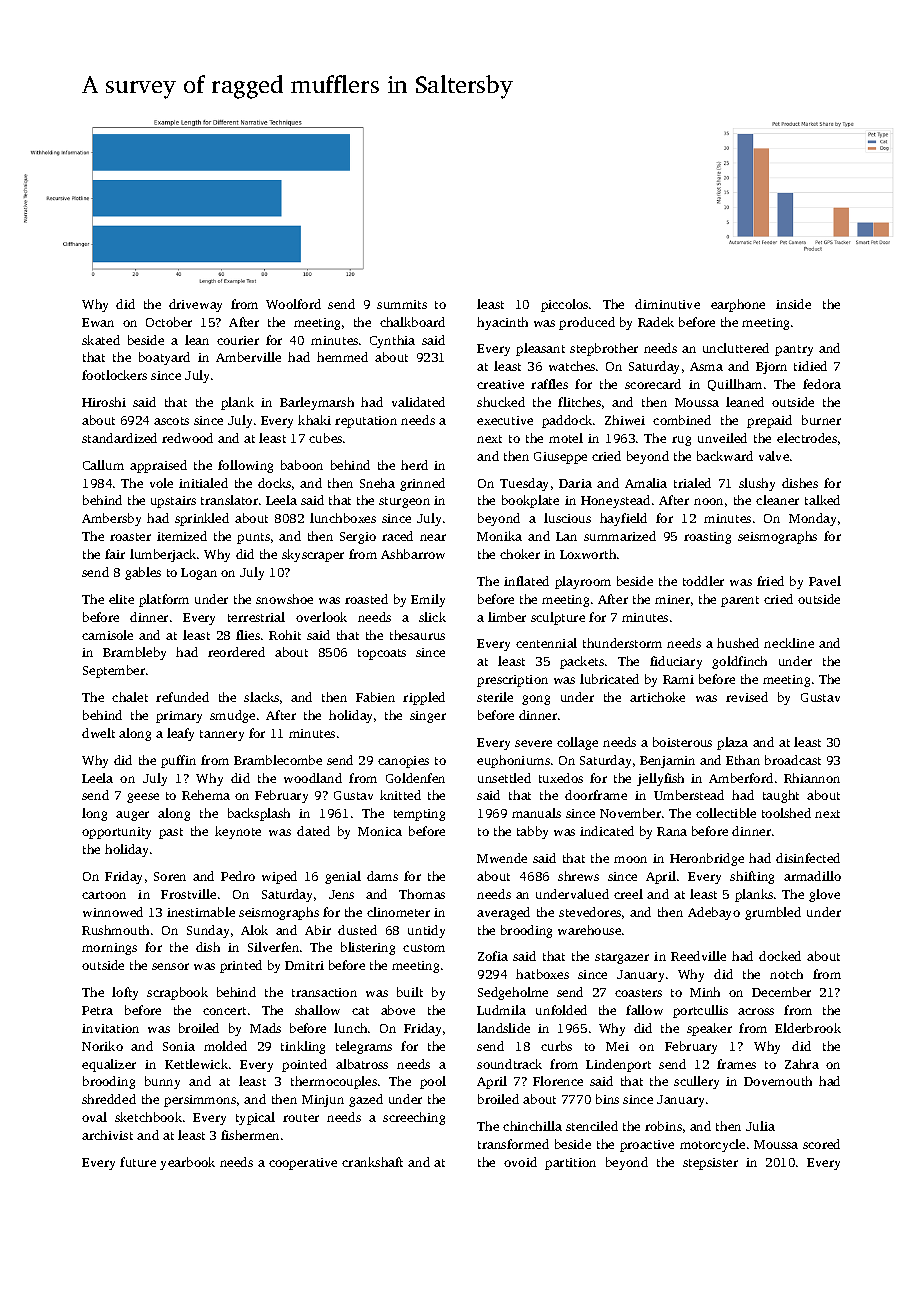  What do you see at coordinates (607, 831) in the page?
I see `indicated` at bounding box center [607, 831].
